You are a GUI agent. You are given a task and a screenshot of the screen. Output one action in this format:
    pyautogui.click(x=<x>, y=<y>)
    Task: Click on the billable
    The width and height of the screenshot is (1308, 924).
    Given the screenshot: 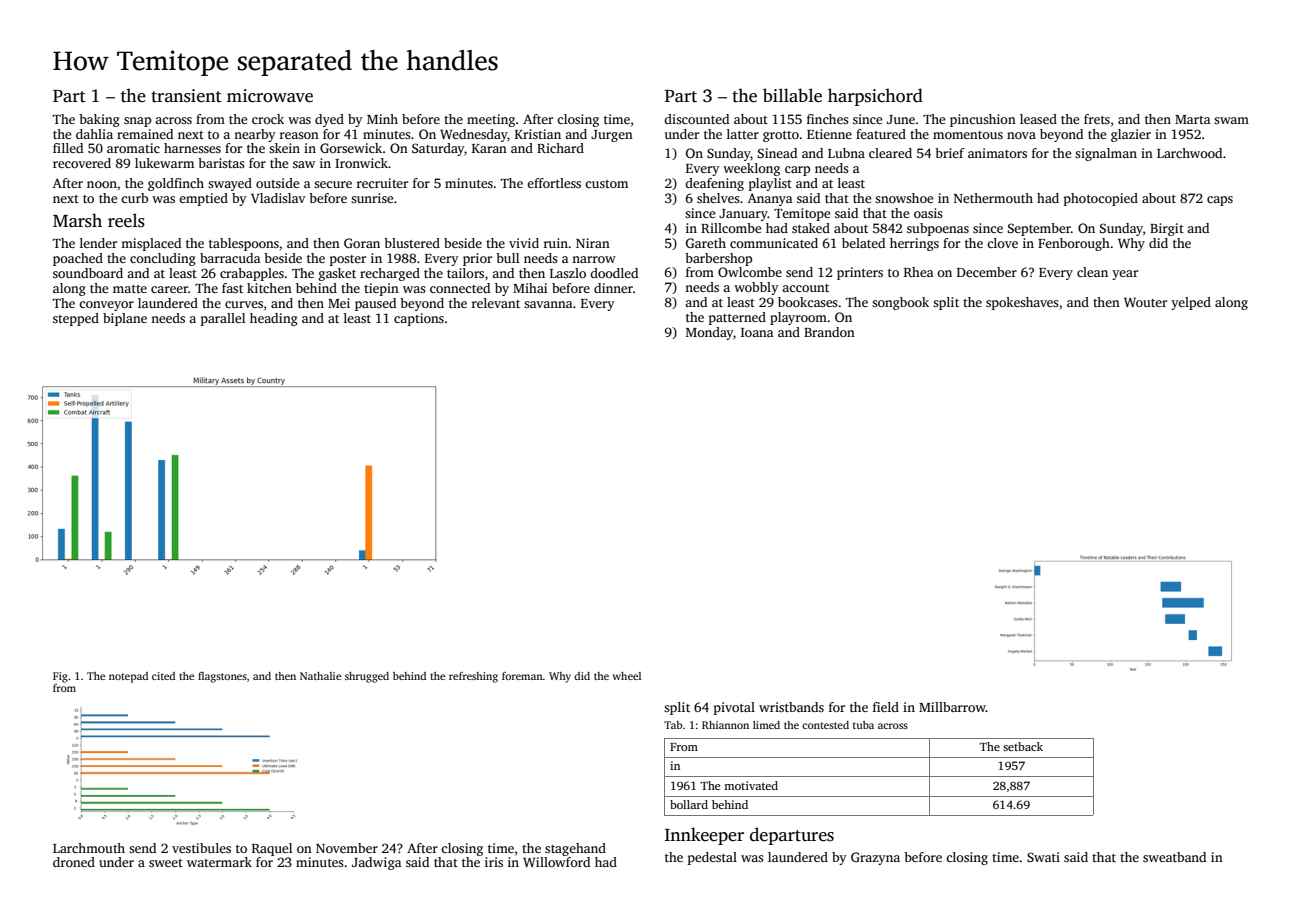 What is the action you would take?
    pyautogui.click(x=792, y=95)
